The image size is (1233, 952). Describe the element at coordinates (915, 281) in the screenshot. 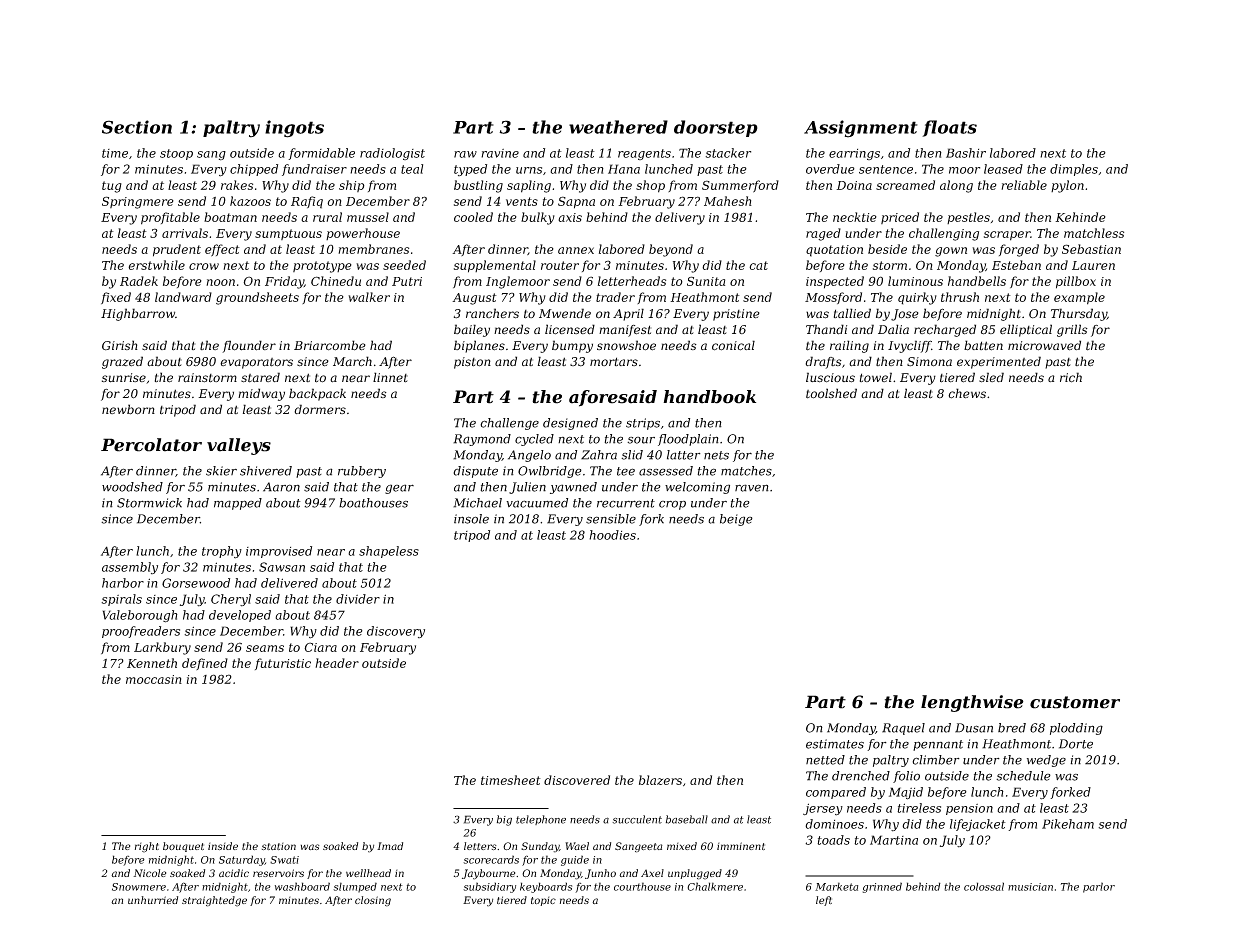

I see `luminous` at that location.
